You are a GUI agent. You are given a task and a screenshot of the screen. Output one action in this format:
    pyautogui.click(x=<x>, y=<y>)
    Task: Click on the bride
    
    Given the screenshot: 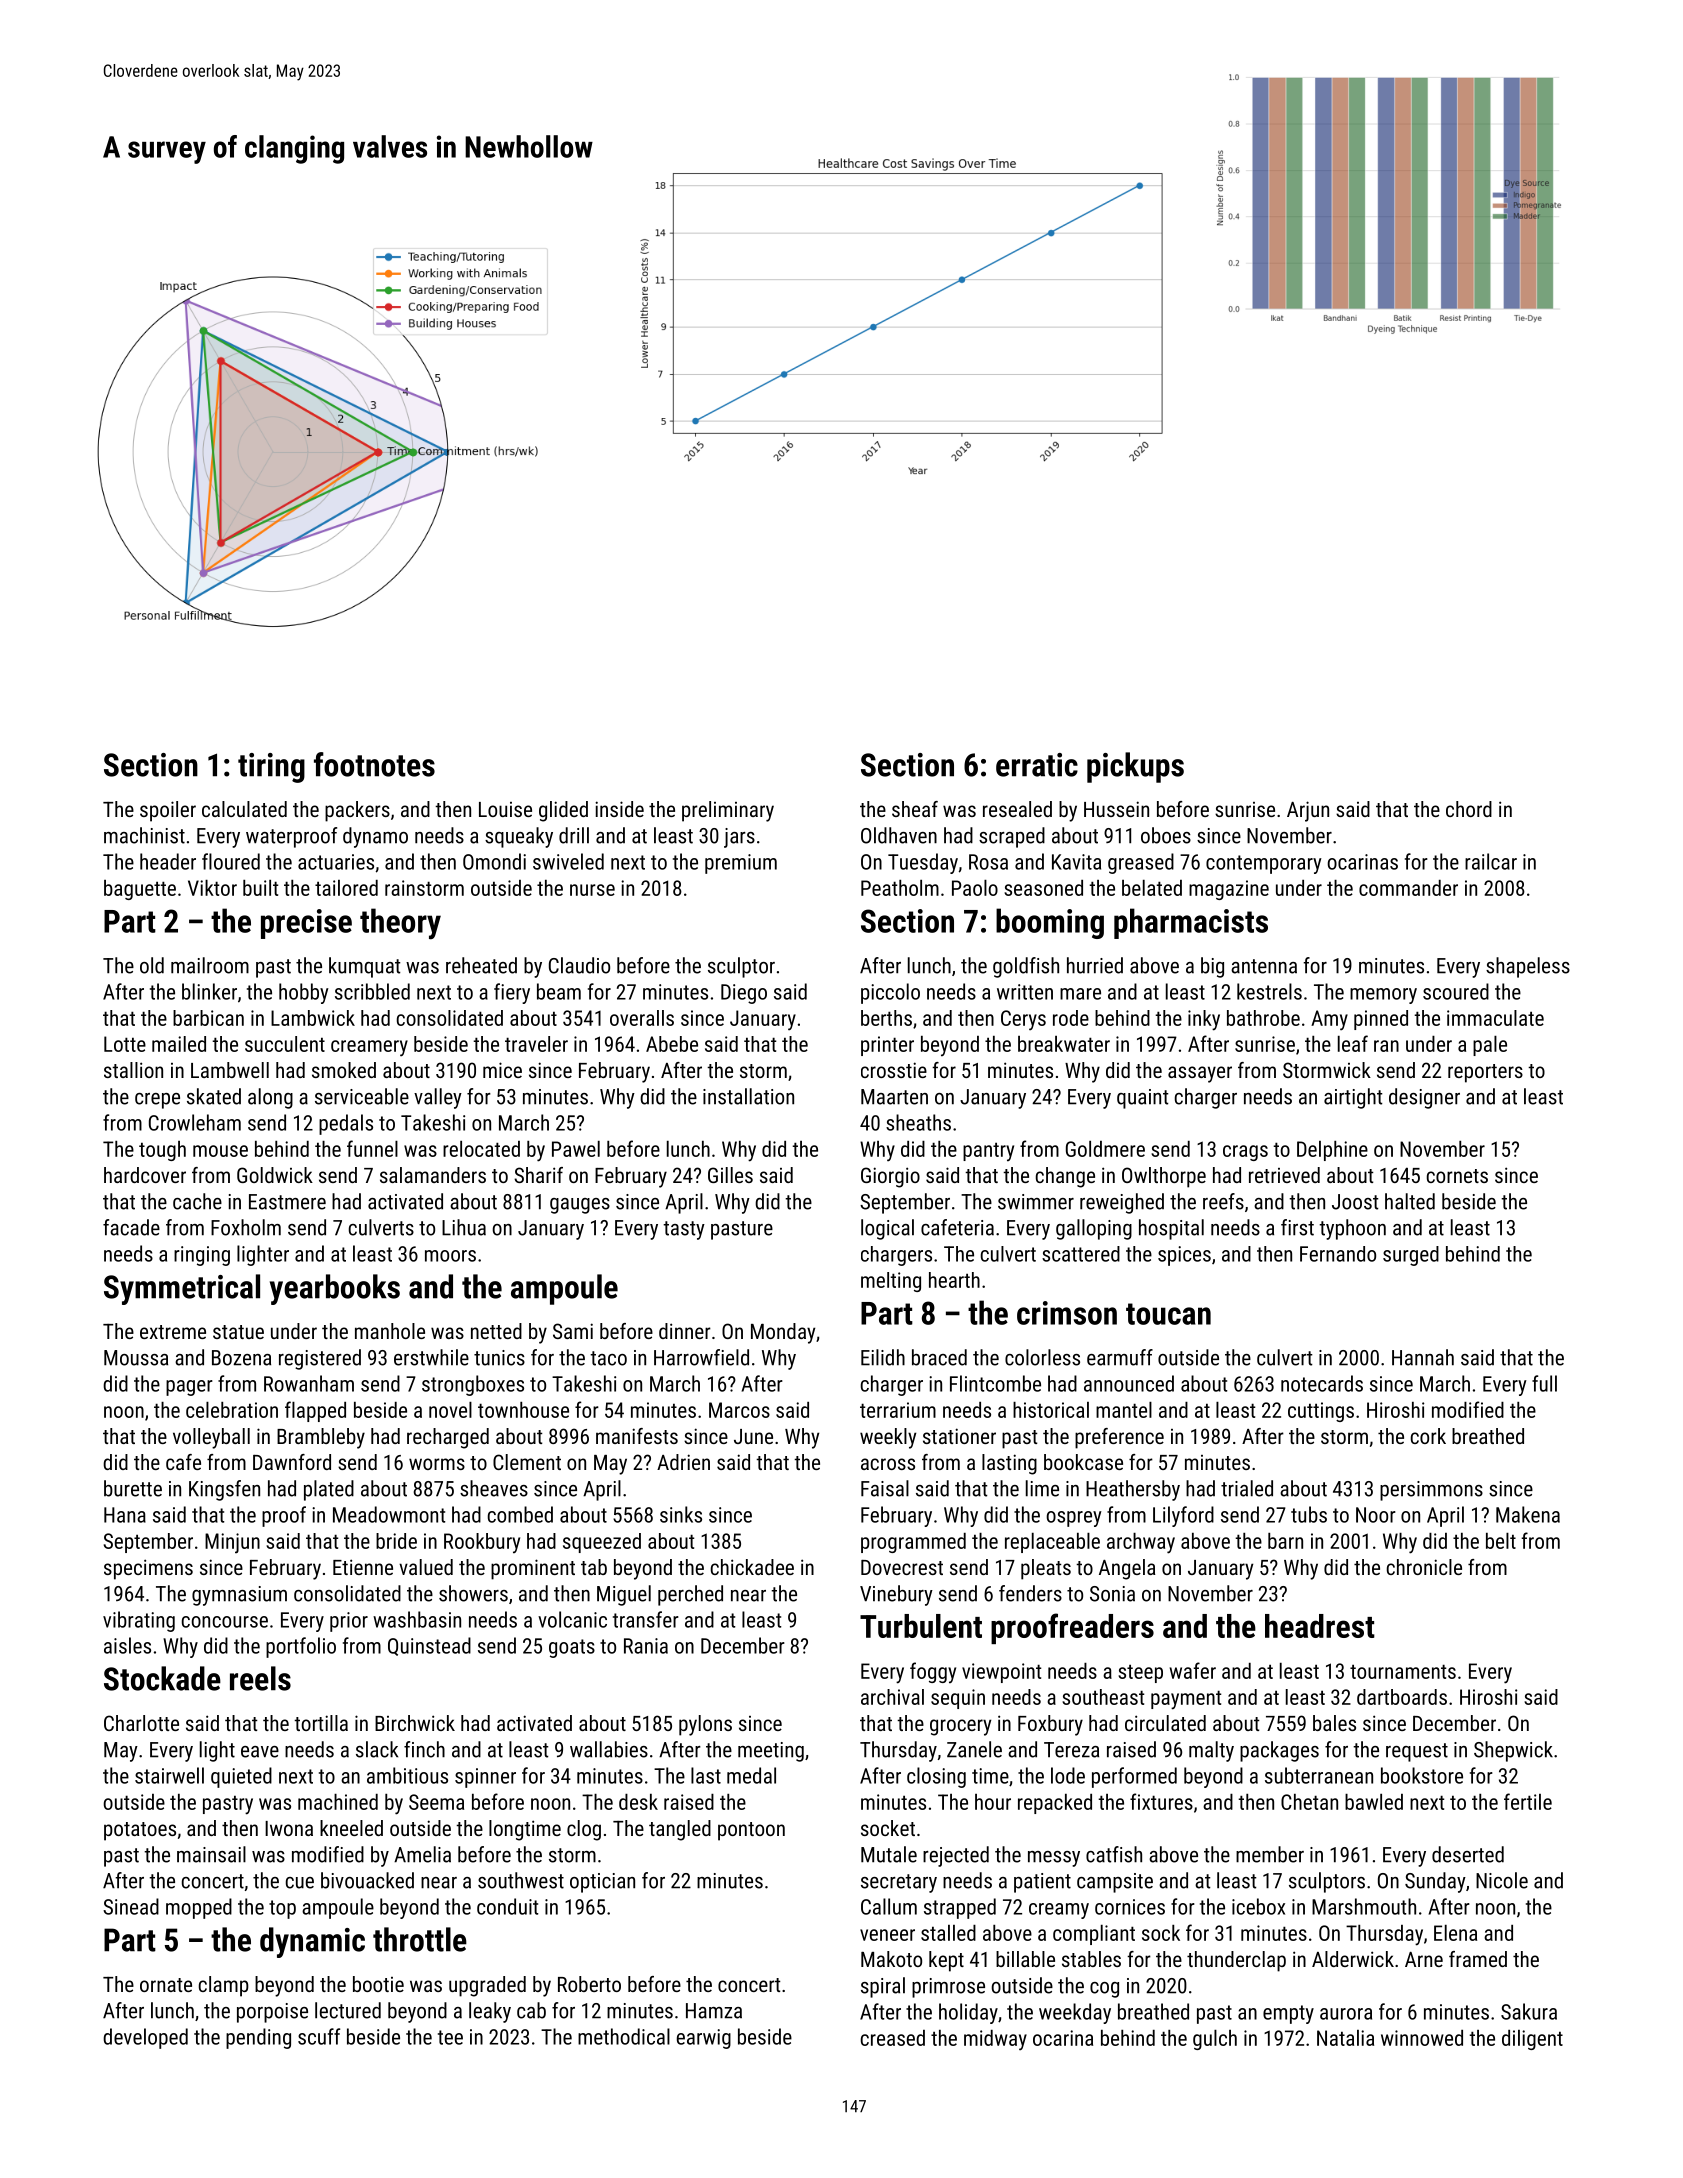 What is the action you would take?
    pyautogui.click(x=396, y=1541)
